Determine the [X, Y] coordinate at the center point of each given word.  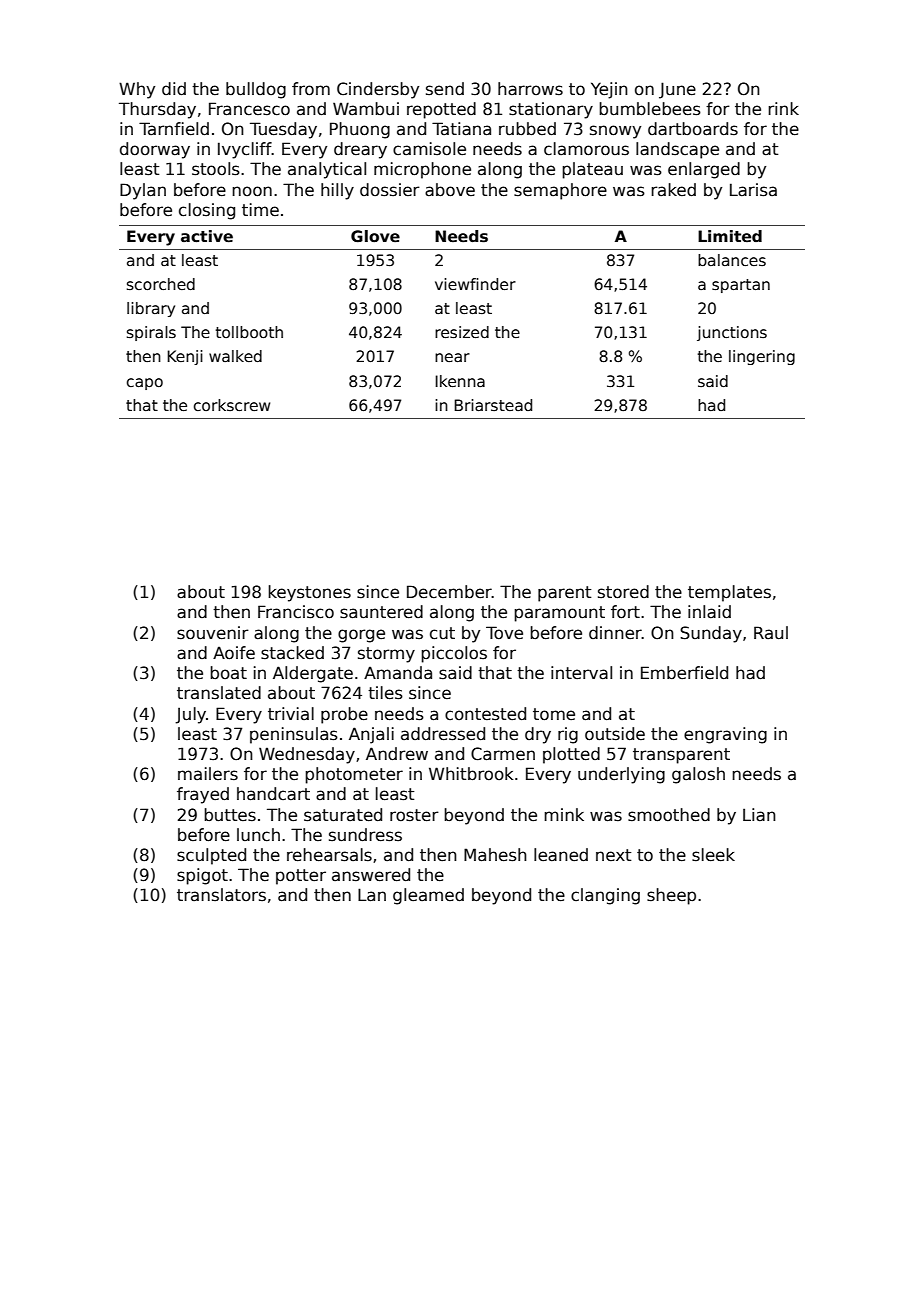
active [207, 236]
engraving [725, 735]
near [452, 358]
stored [623, 592]
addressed [443, 734]
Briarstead [493, 405]
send [445, 89]
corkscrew [232, 405]
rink [783, 108]
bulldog [256, 90]
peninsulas [294, 735]
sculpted [211, 856]
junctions [732, 333]
